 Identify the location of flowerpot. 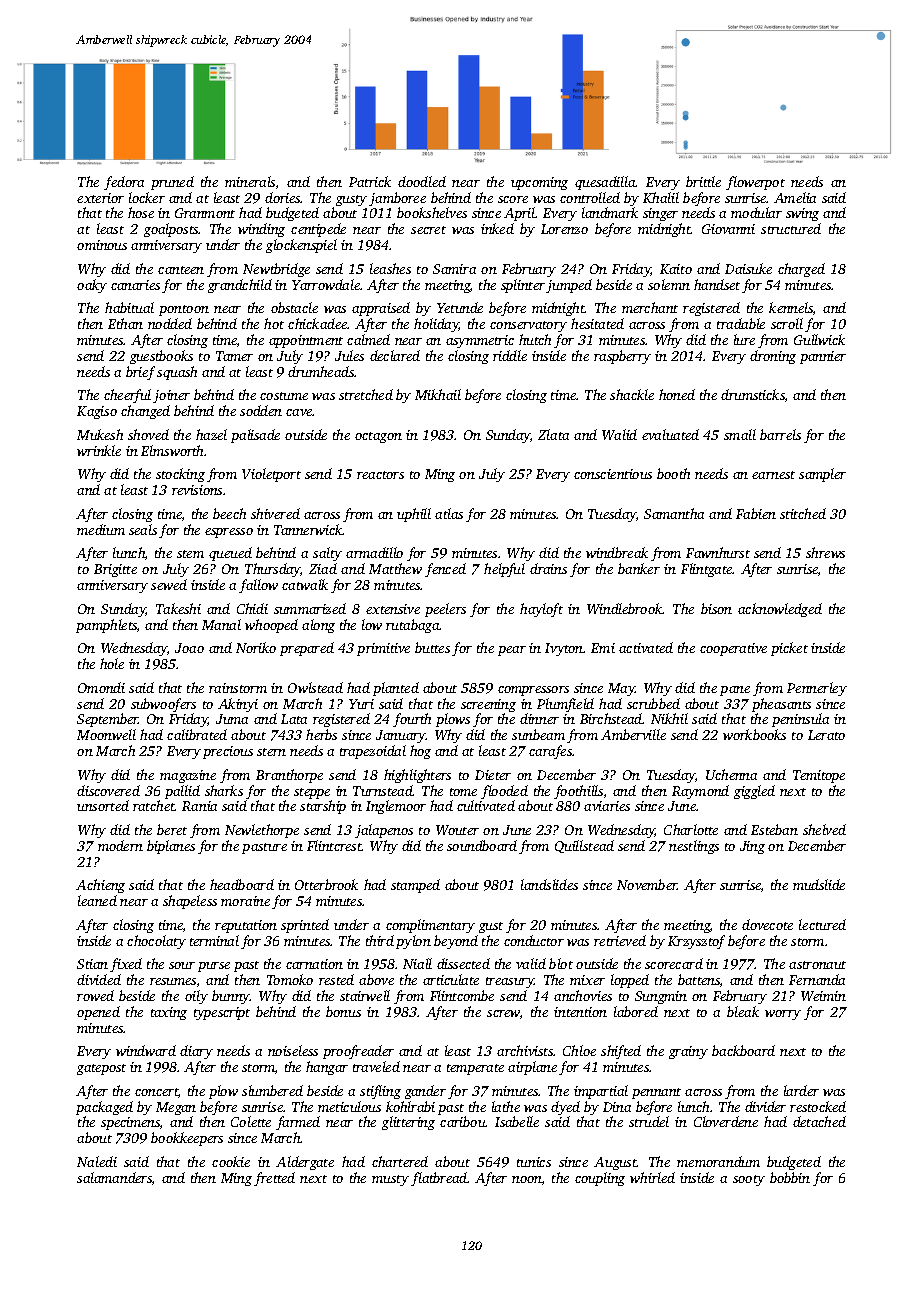
(755, 183).
